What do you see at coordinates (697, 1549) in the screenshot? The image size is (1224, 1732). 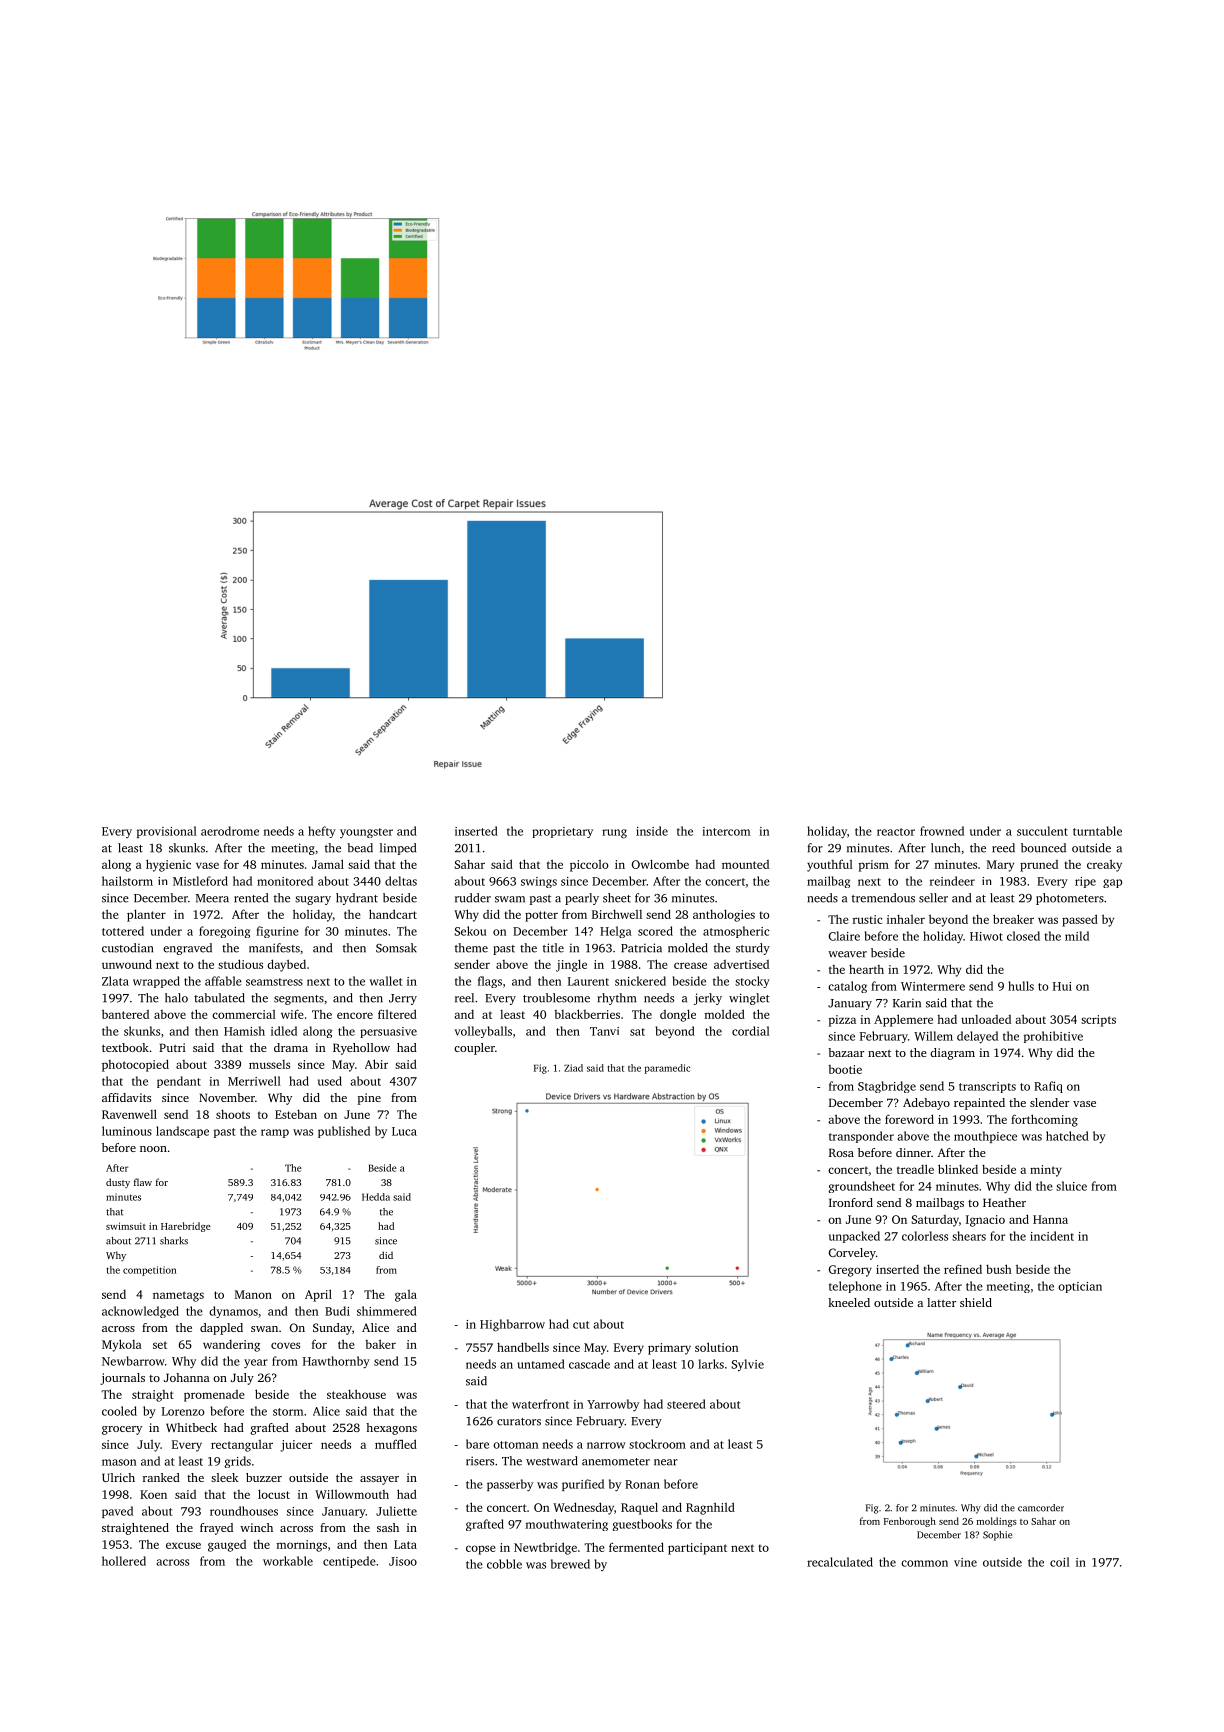 I see `participant` at bounding box center [697, 1549].
